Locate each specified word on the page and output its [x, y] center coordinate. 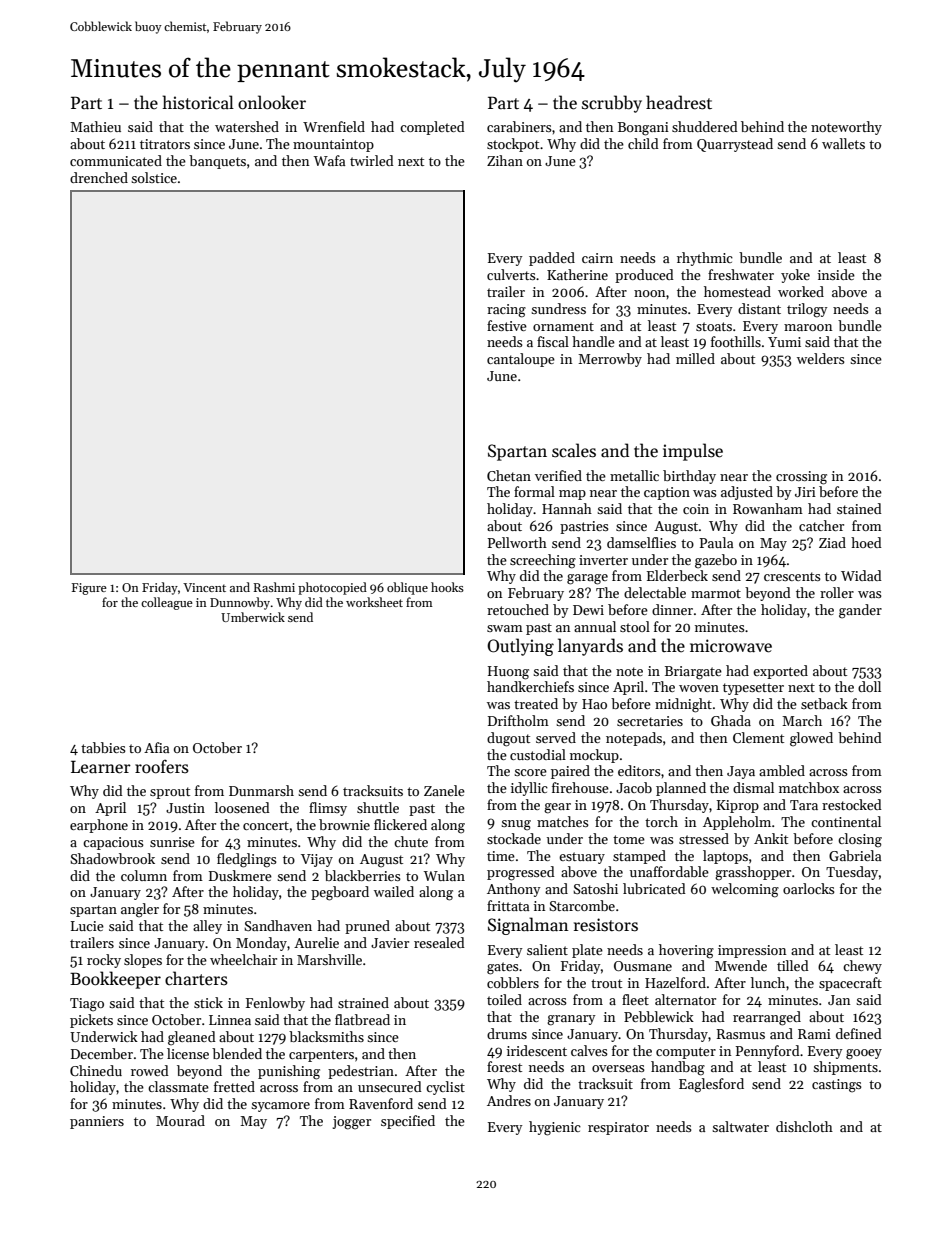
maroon [808, 327]
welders [821, 358]
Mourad [180, 1120]
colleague [167, 603]
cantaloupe [521, 360]
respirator [618, 1128]
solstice [154, 177]
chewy [862, 967]
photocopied [332, 588]
